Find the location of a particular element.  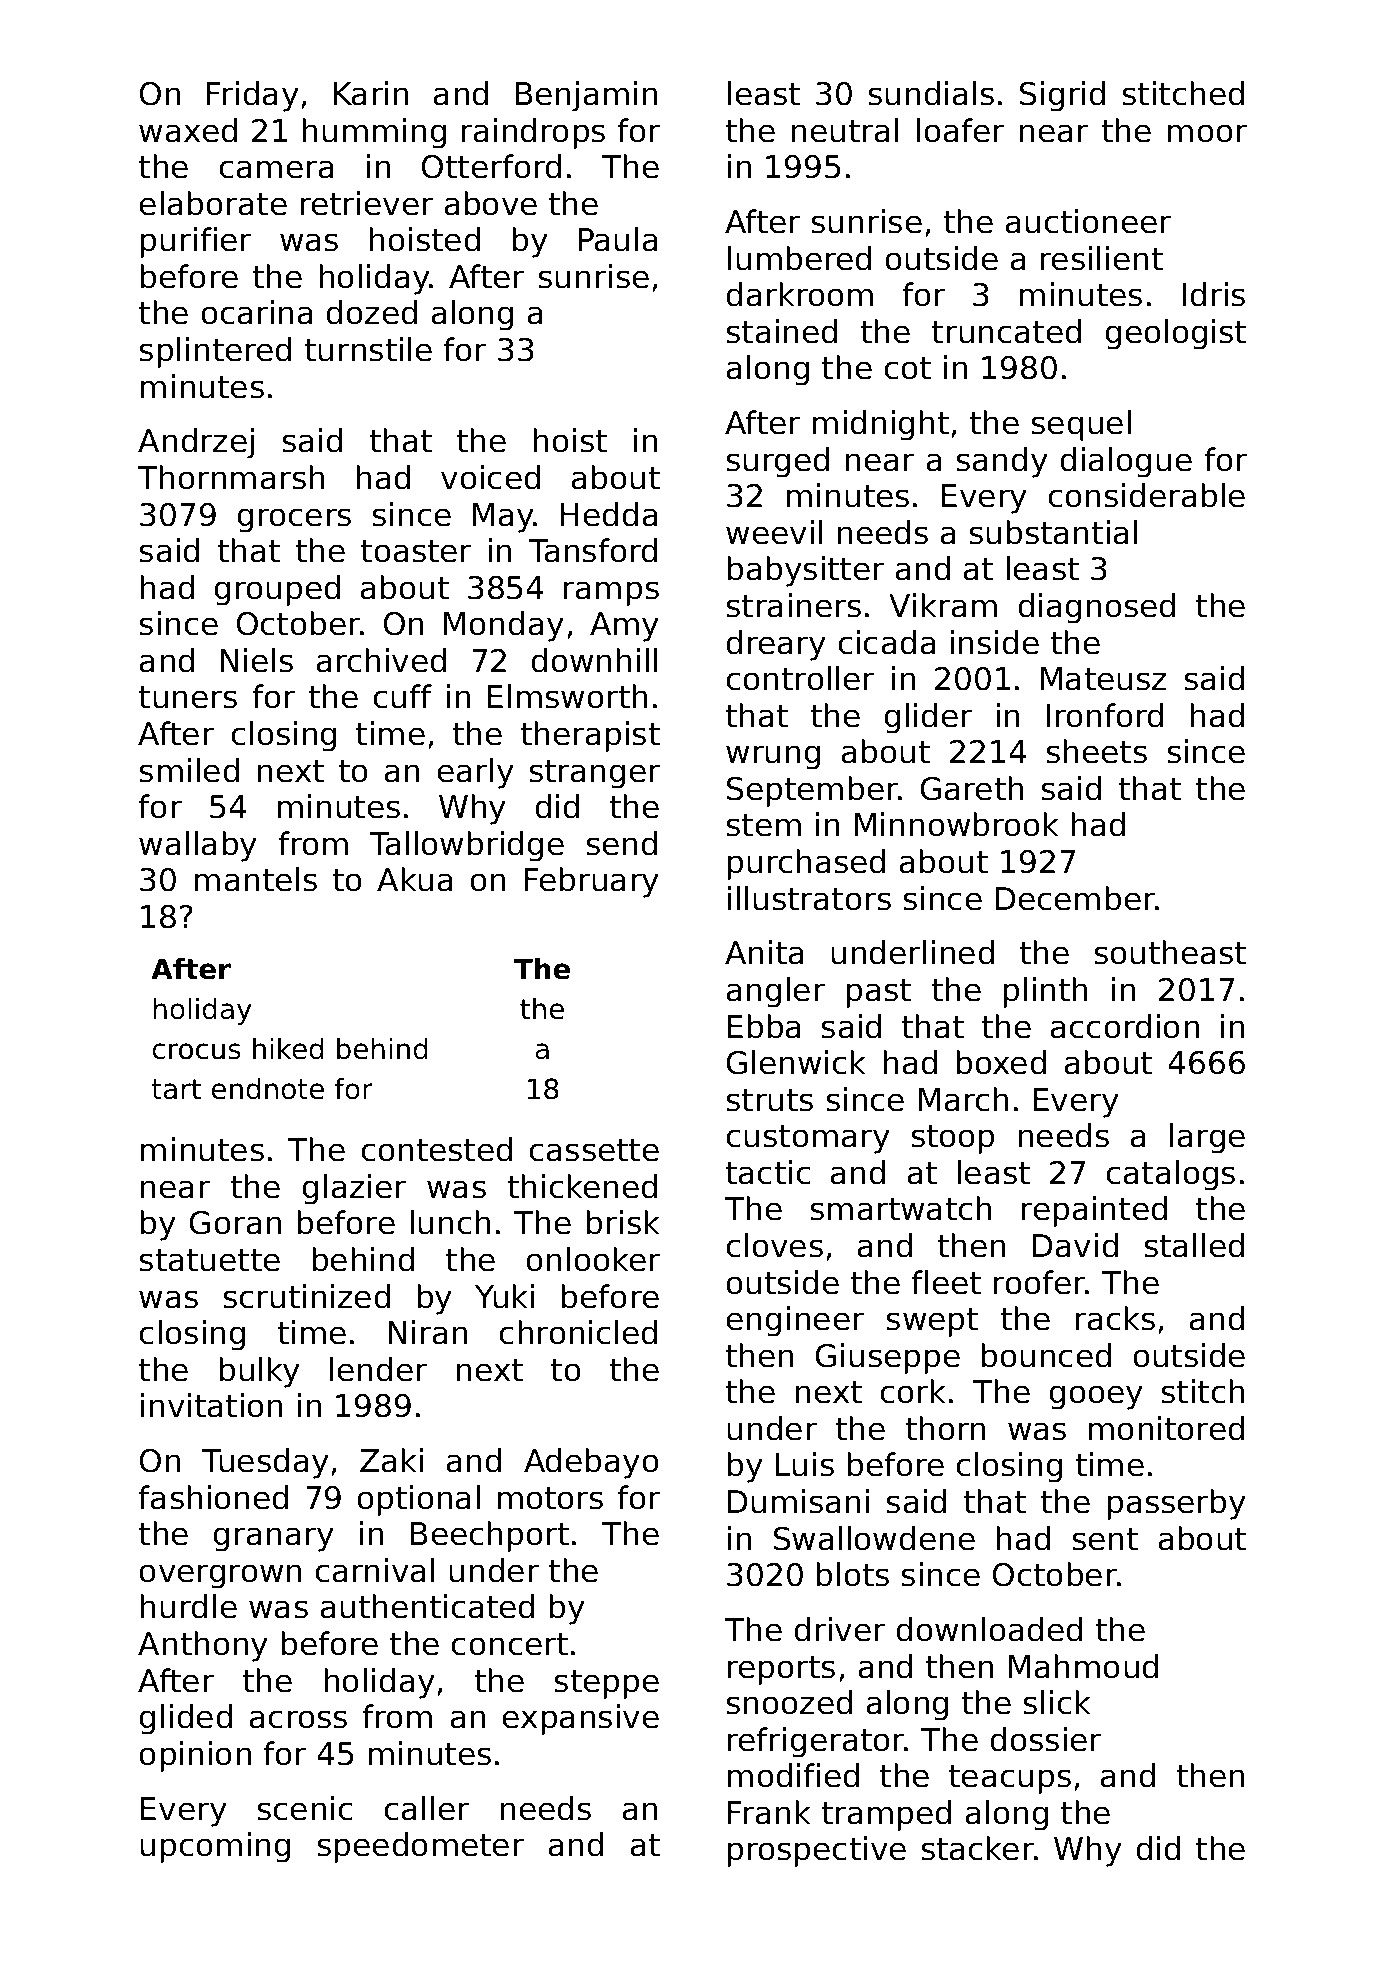

Karin is located at coordinates (371, 93).
